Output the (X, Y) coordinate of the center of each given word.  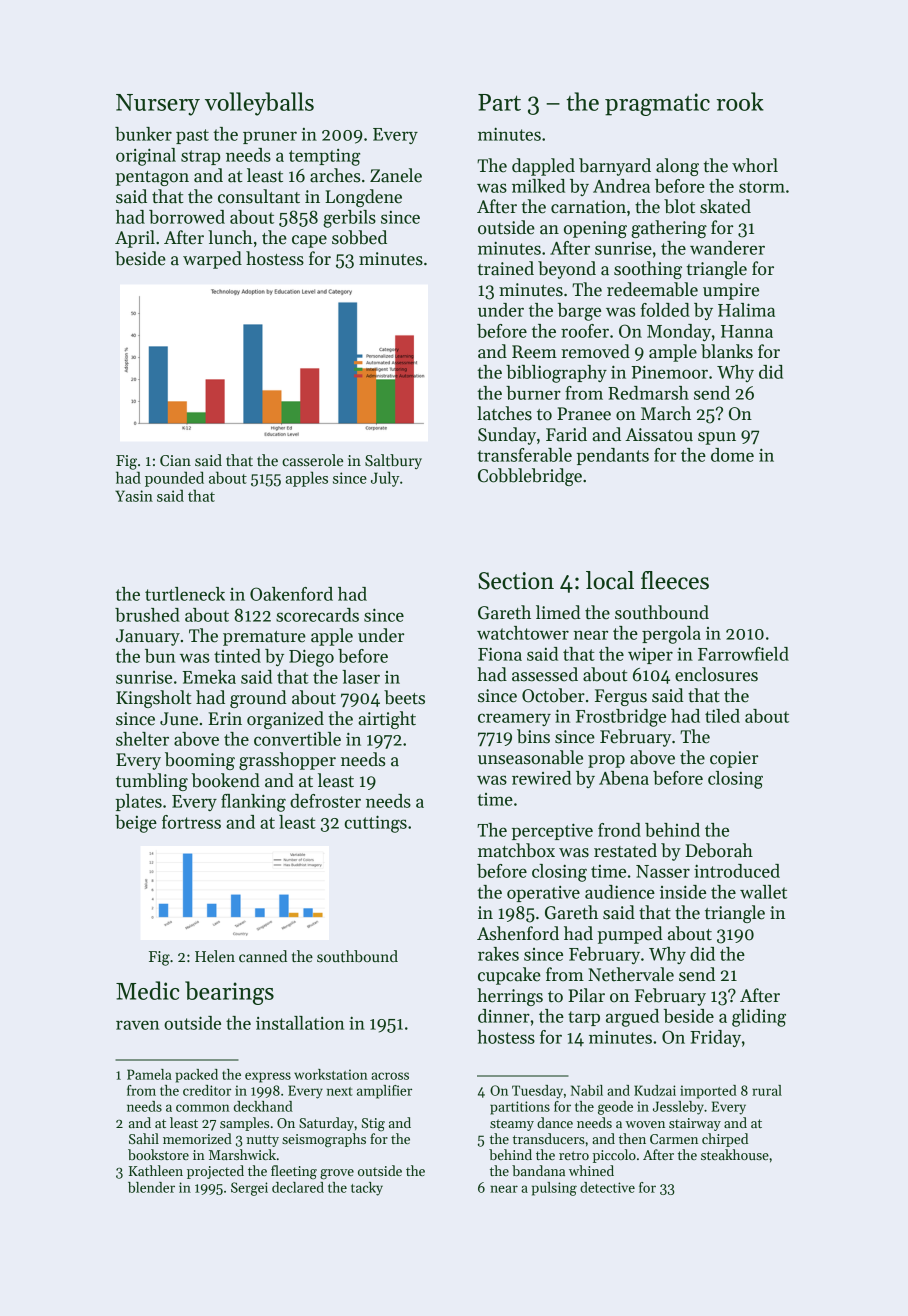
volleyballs (259, 104)
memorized (197, 1138)
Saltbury (393, 461)
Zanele (396, 175)
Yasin (134, 496)
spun (717, 438)
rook (740, 101)
